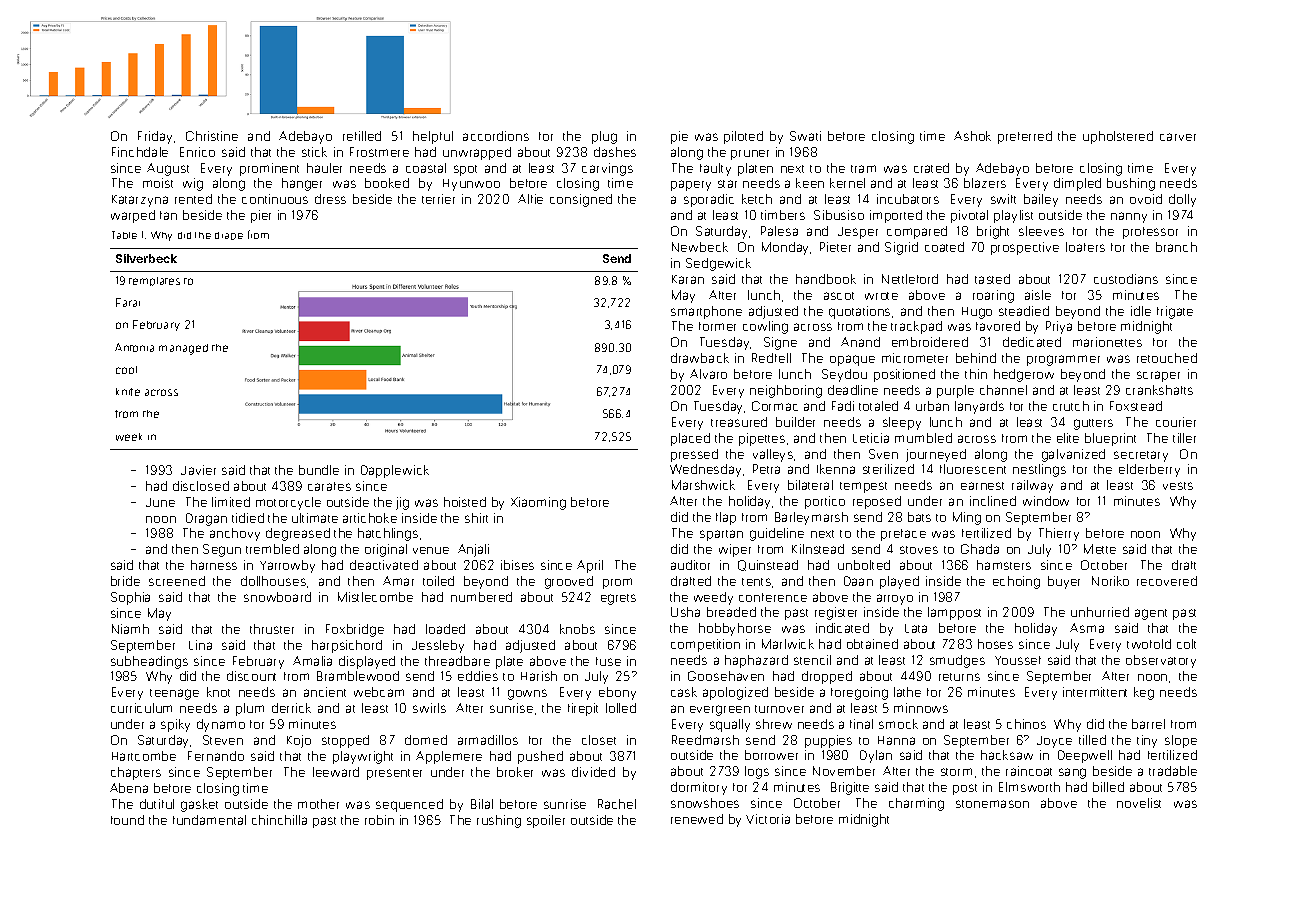 Image resolution: width=1308 pixels, height=924 pixels. Describe the element at coordinates (898, 724) in the screenshot. I see `smock` at that location.
